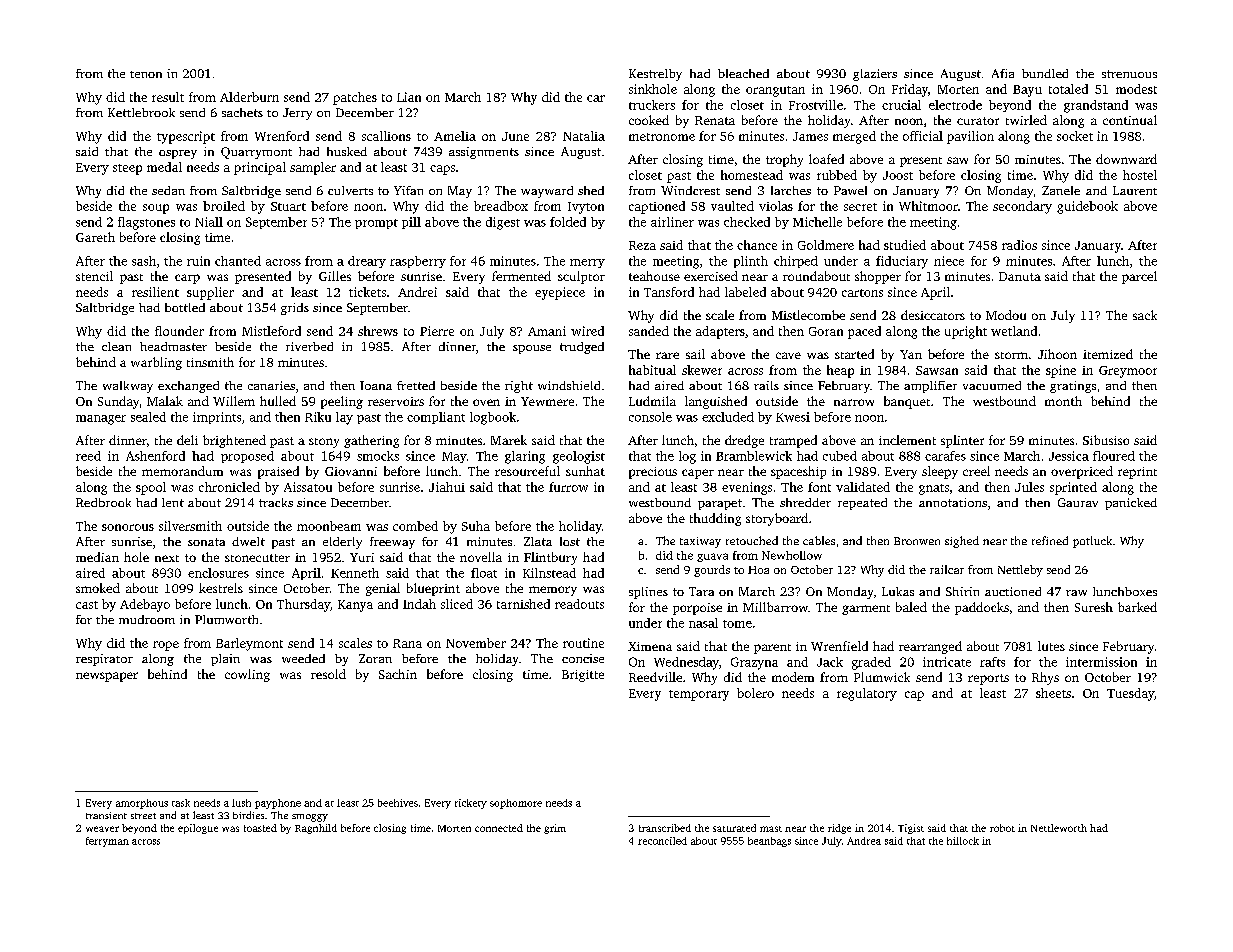  Describe the element at coordinates (962, 441) in the document. I see `splinter` at that location.
